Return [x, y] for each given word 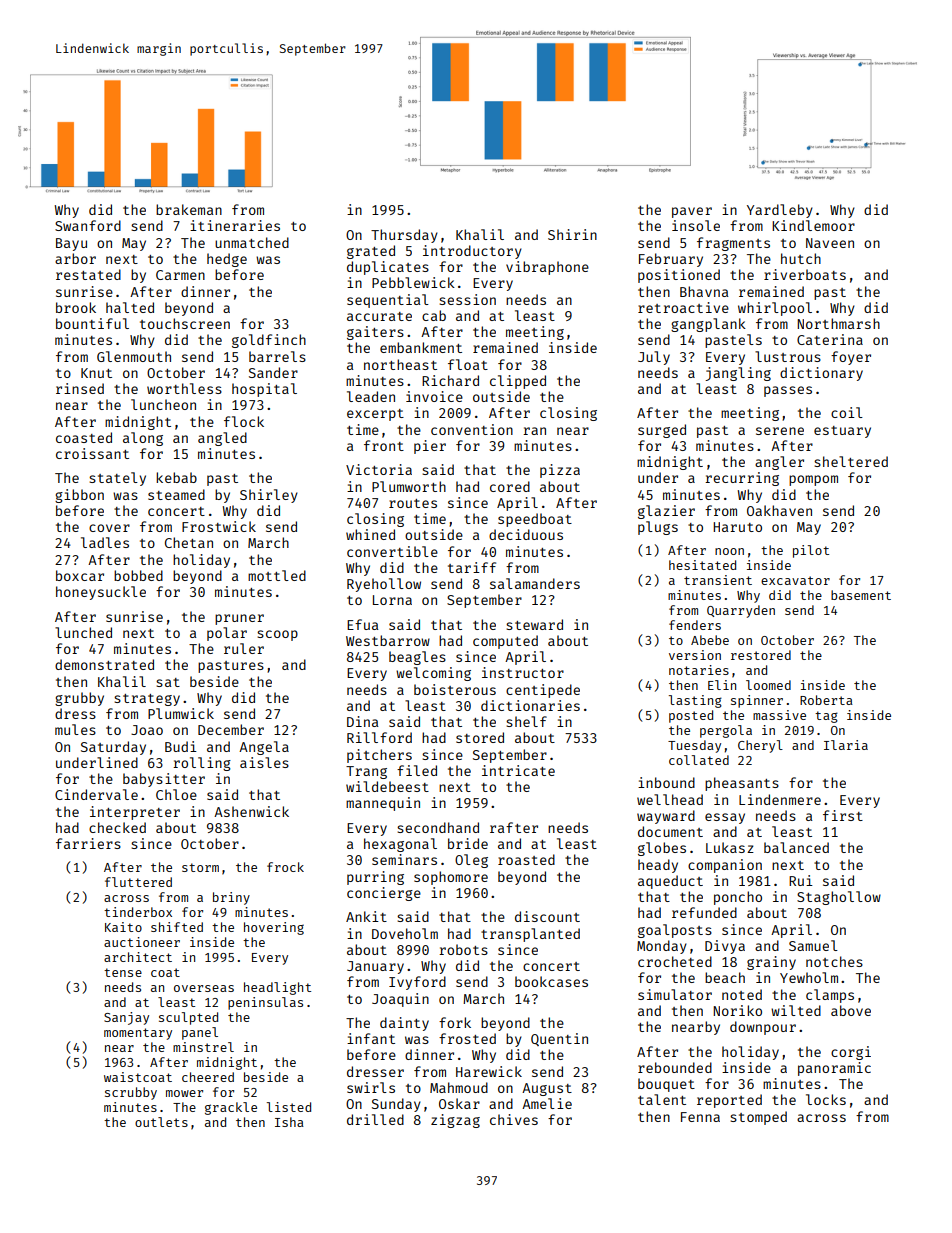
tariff [472, 567]
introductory [472, 252]
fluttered [138, 882]
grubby [79, 699]
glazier [666, 512]
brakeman [189, 209]
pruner [239, 619]
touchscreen [185, 323]
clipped [518, 382]
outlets [161, 1122]
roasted [526, 859]
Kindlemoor [813, 225]
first [843, 815]
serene [780, 431]
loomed [768, 685]
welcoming [433, 674]
